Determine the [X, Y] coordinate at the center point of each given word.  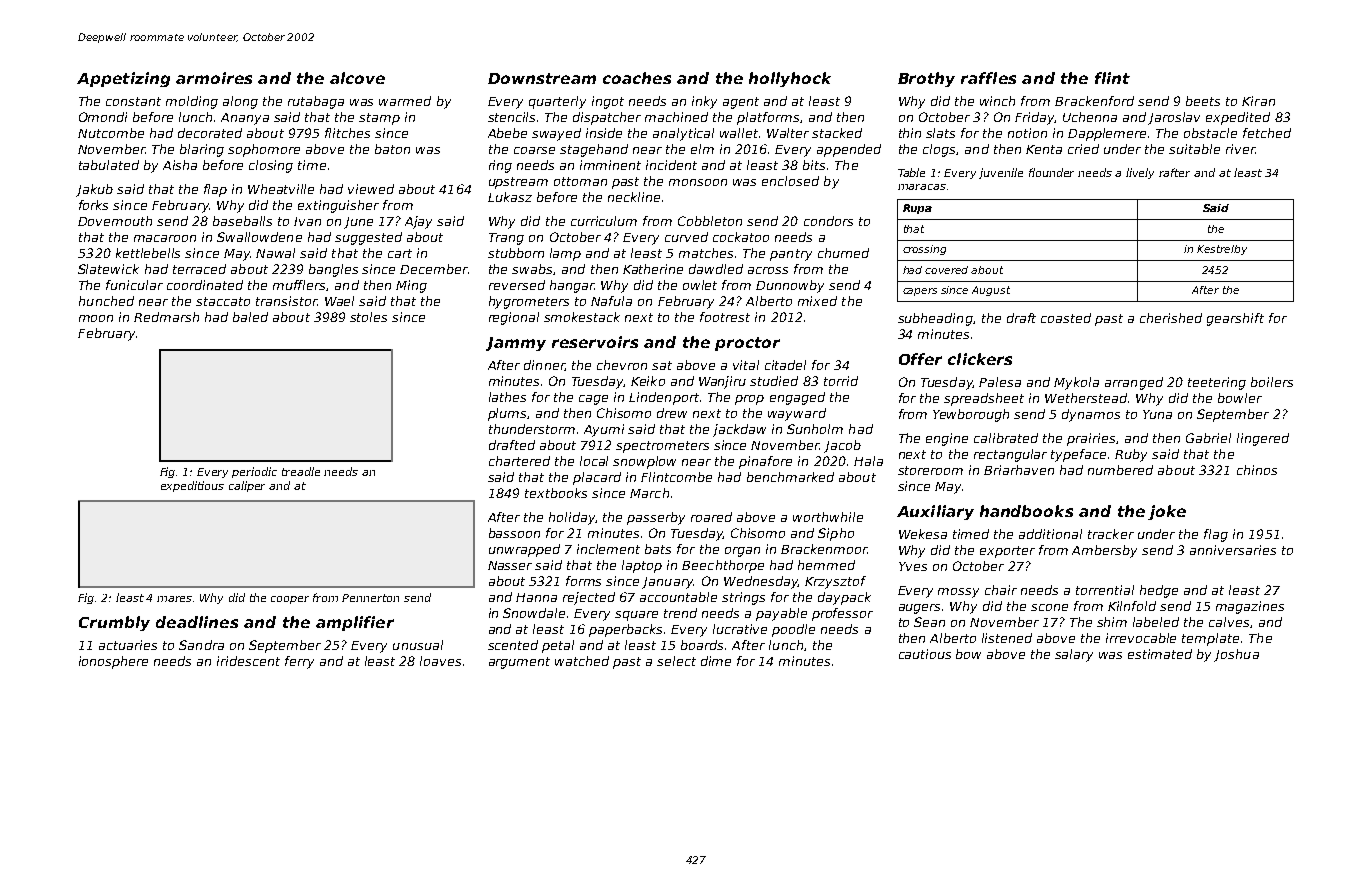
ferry [299, 662]
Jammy [516, 344]
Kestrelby [1222, 250]
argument [519, 663]
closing [271, 166]
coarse [534, 150]
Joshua [1236, 655]
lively [1140, 173]
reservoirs [595, 342]
